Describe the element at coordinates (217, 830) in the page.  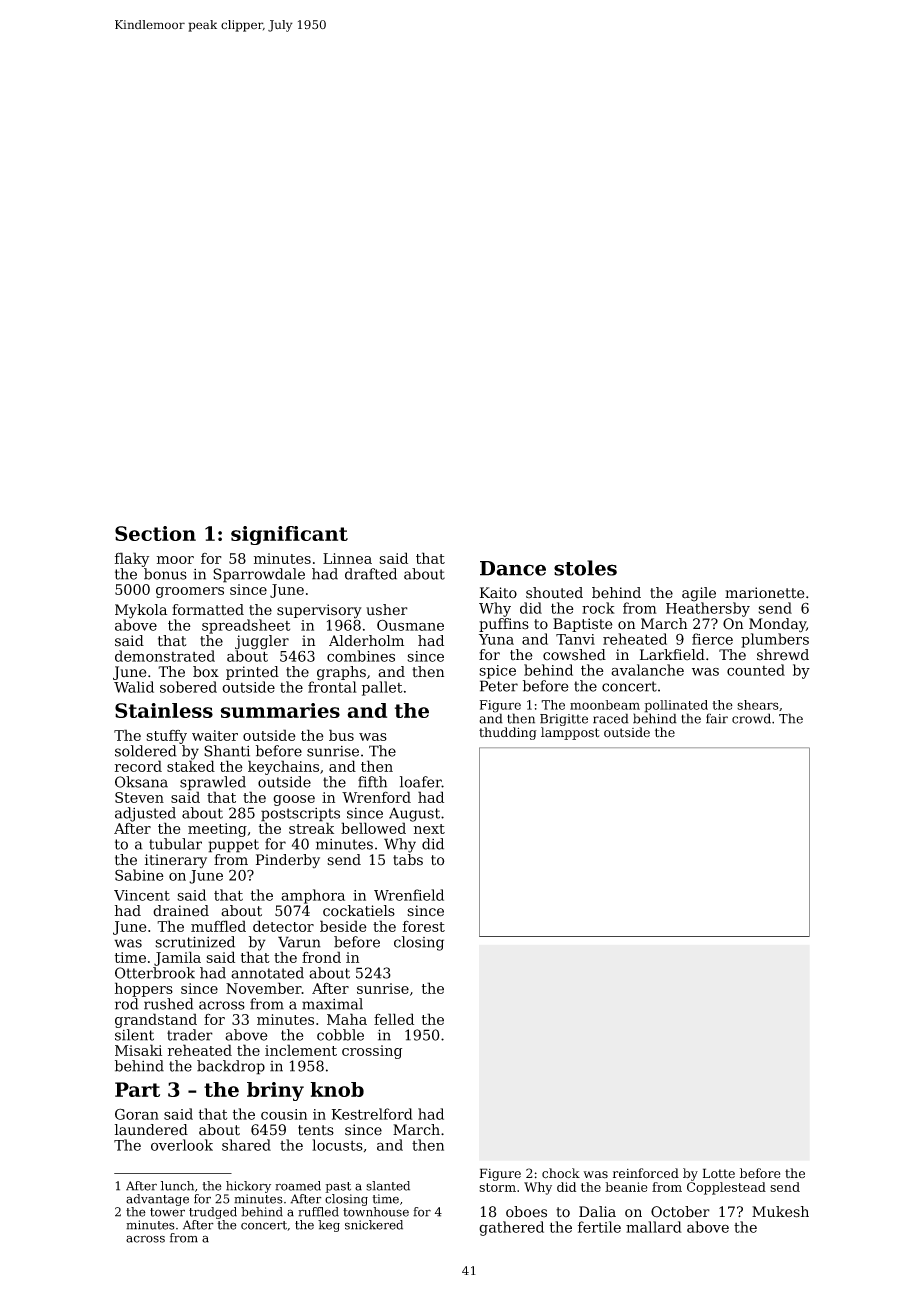
I see `meeting` at that location.
